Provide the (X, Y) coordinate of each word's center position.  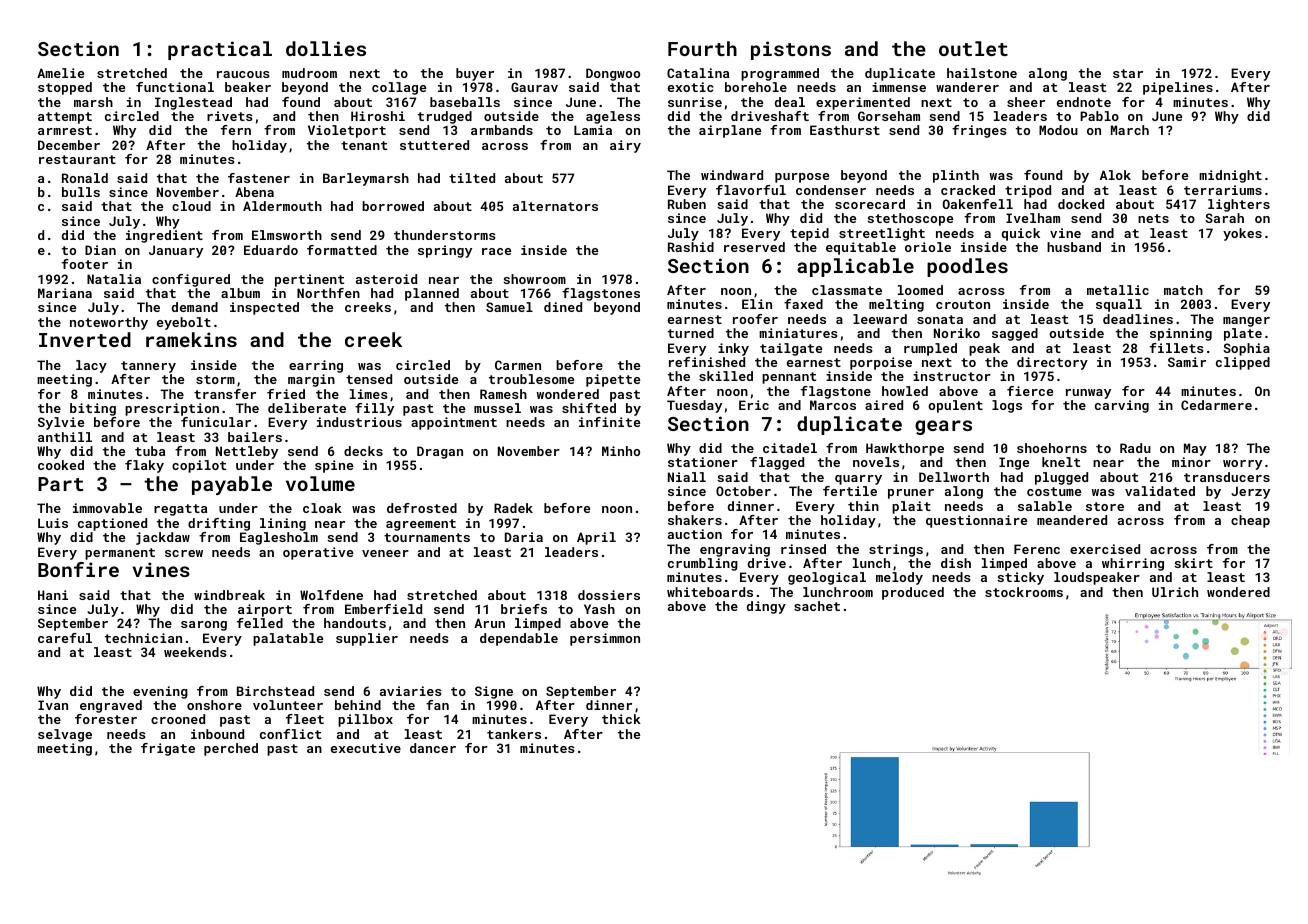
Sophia (1246, 349)
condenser (831, 190)
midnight (1230, 176)
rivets (230, 116)
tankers (514, 734)
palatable (288, 639)
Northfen (328, 293)
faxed (803, 304)
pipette (613, 380)
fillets (1177, 348)
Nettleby (247, 452)
